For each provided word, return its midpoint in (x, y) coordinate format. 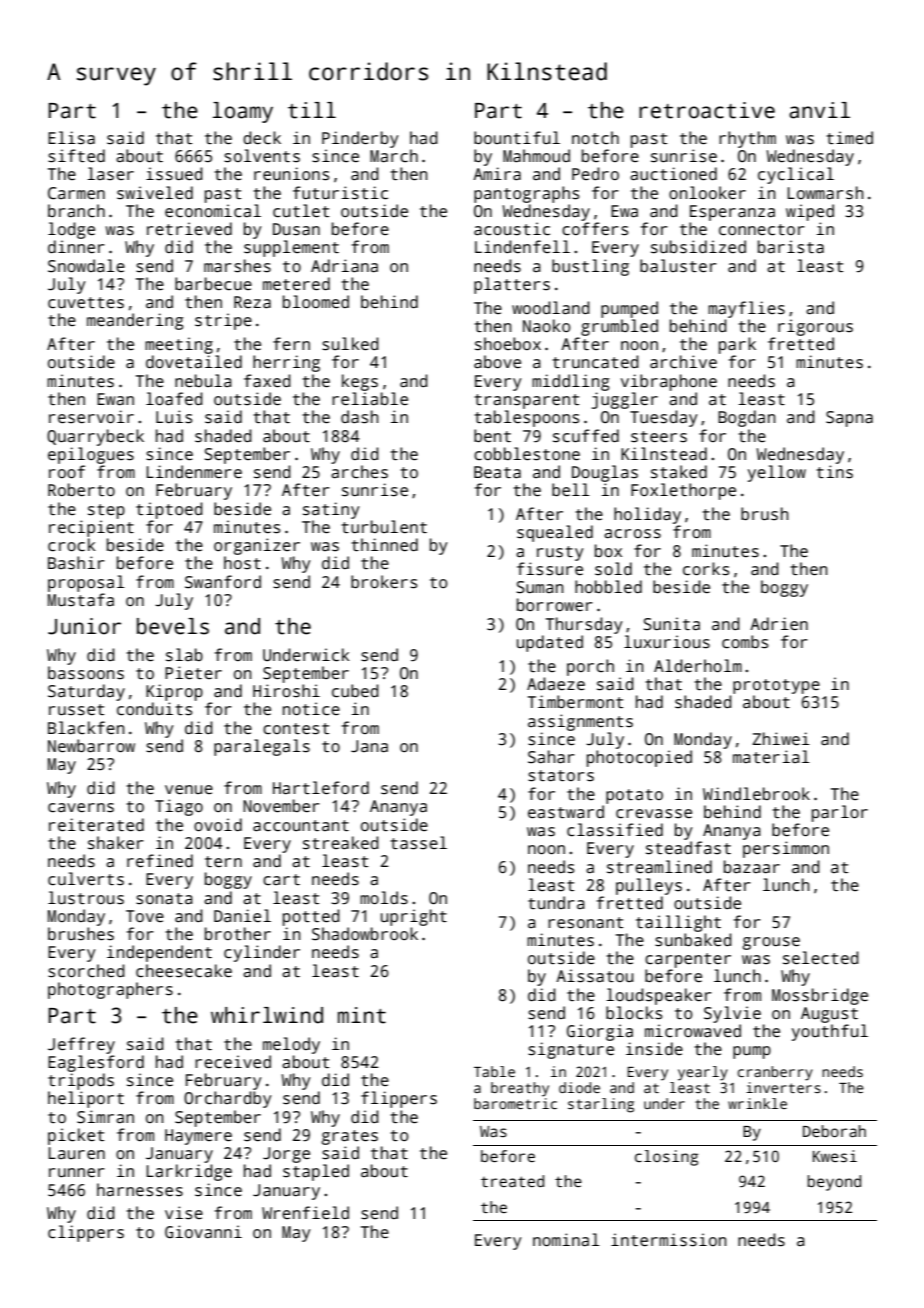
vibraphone (669, 382)
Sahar (551, 757)
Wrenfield (305, 1212)
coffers (595, 229)
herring (286, 363)
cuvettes (86, 303)
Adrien (779, 623)
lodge (71, 230)
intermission (669, 1240)
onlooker (707, 192)
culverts (86, 879)
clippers (86, 1233)
